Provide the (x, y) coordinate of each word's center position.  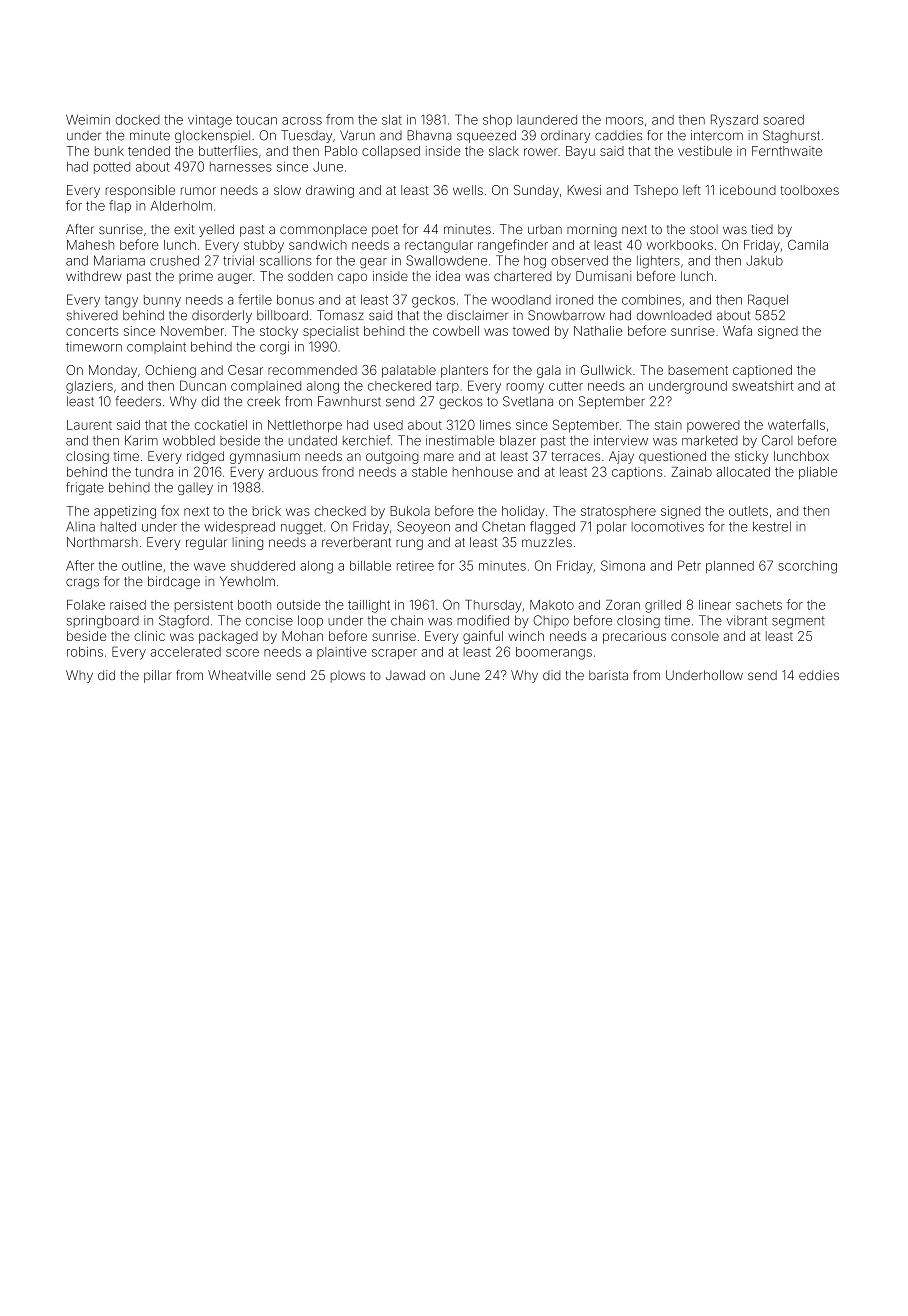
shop (497, 121)
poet (385, 231)
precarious (634, 637)
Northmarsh (102, 542)
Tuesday (306, 136)
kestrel (772, 526)
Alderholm (181, 206)
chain (407, 620)
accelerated (186, 652)
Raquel (768, 300)
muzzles (547, 542)
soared (784, 120)
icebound (748, 190)
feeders (138, 401)
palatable (409, 371)
